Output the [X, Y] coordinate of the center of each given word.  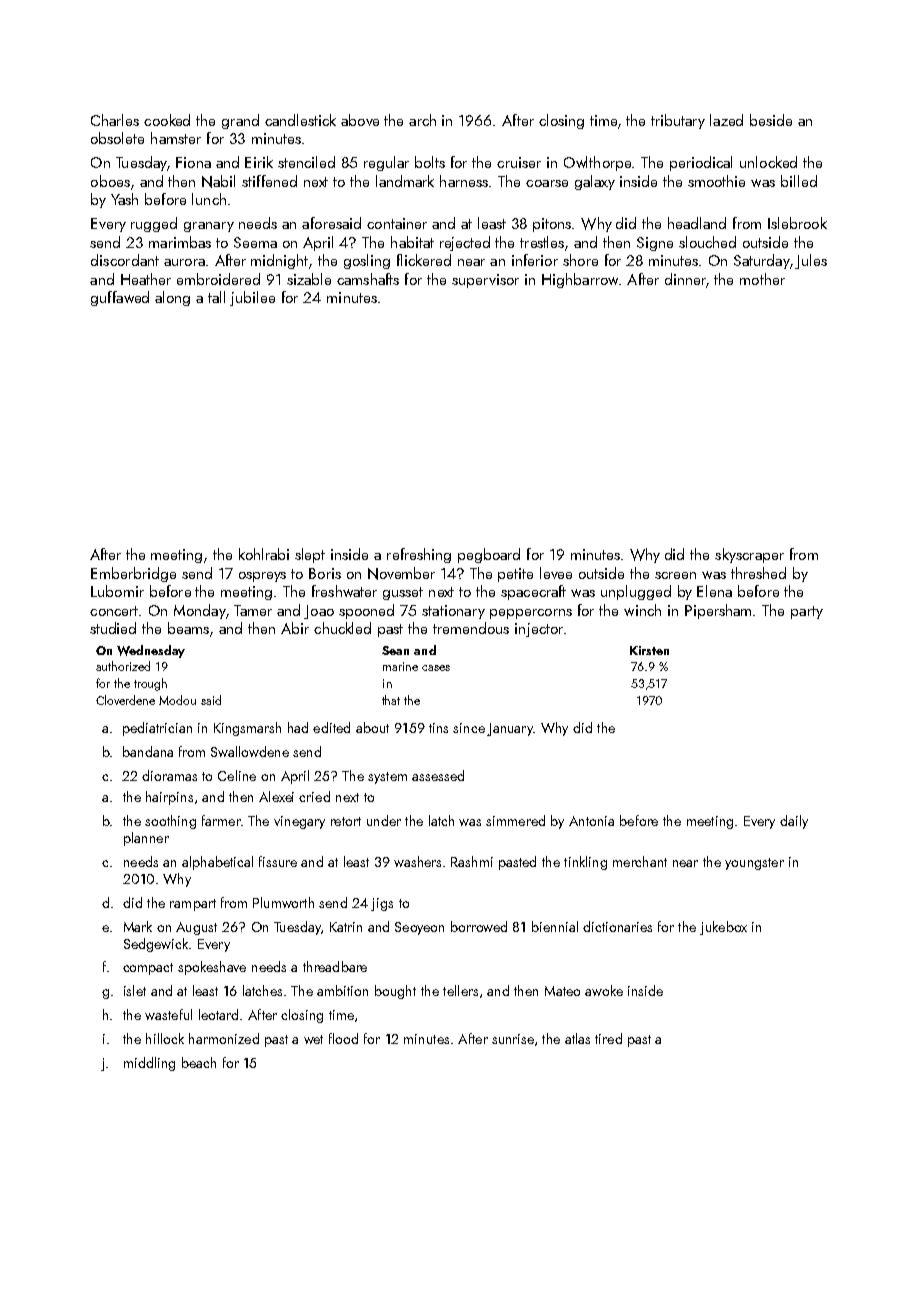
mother [762, 279]
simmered [515, 820]
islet [135, 990]
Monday [200, 611]
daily [794, 822]
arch [422, 120]
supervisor [485, 281]
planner [146, 839]
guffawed [120, 298]
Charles [115, 120]
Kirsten [649, 650]
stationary [453, 612]
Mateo [562, 991]
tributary [678, 121]
